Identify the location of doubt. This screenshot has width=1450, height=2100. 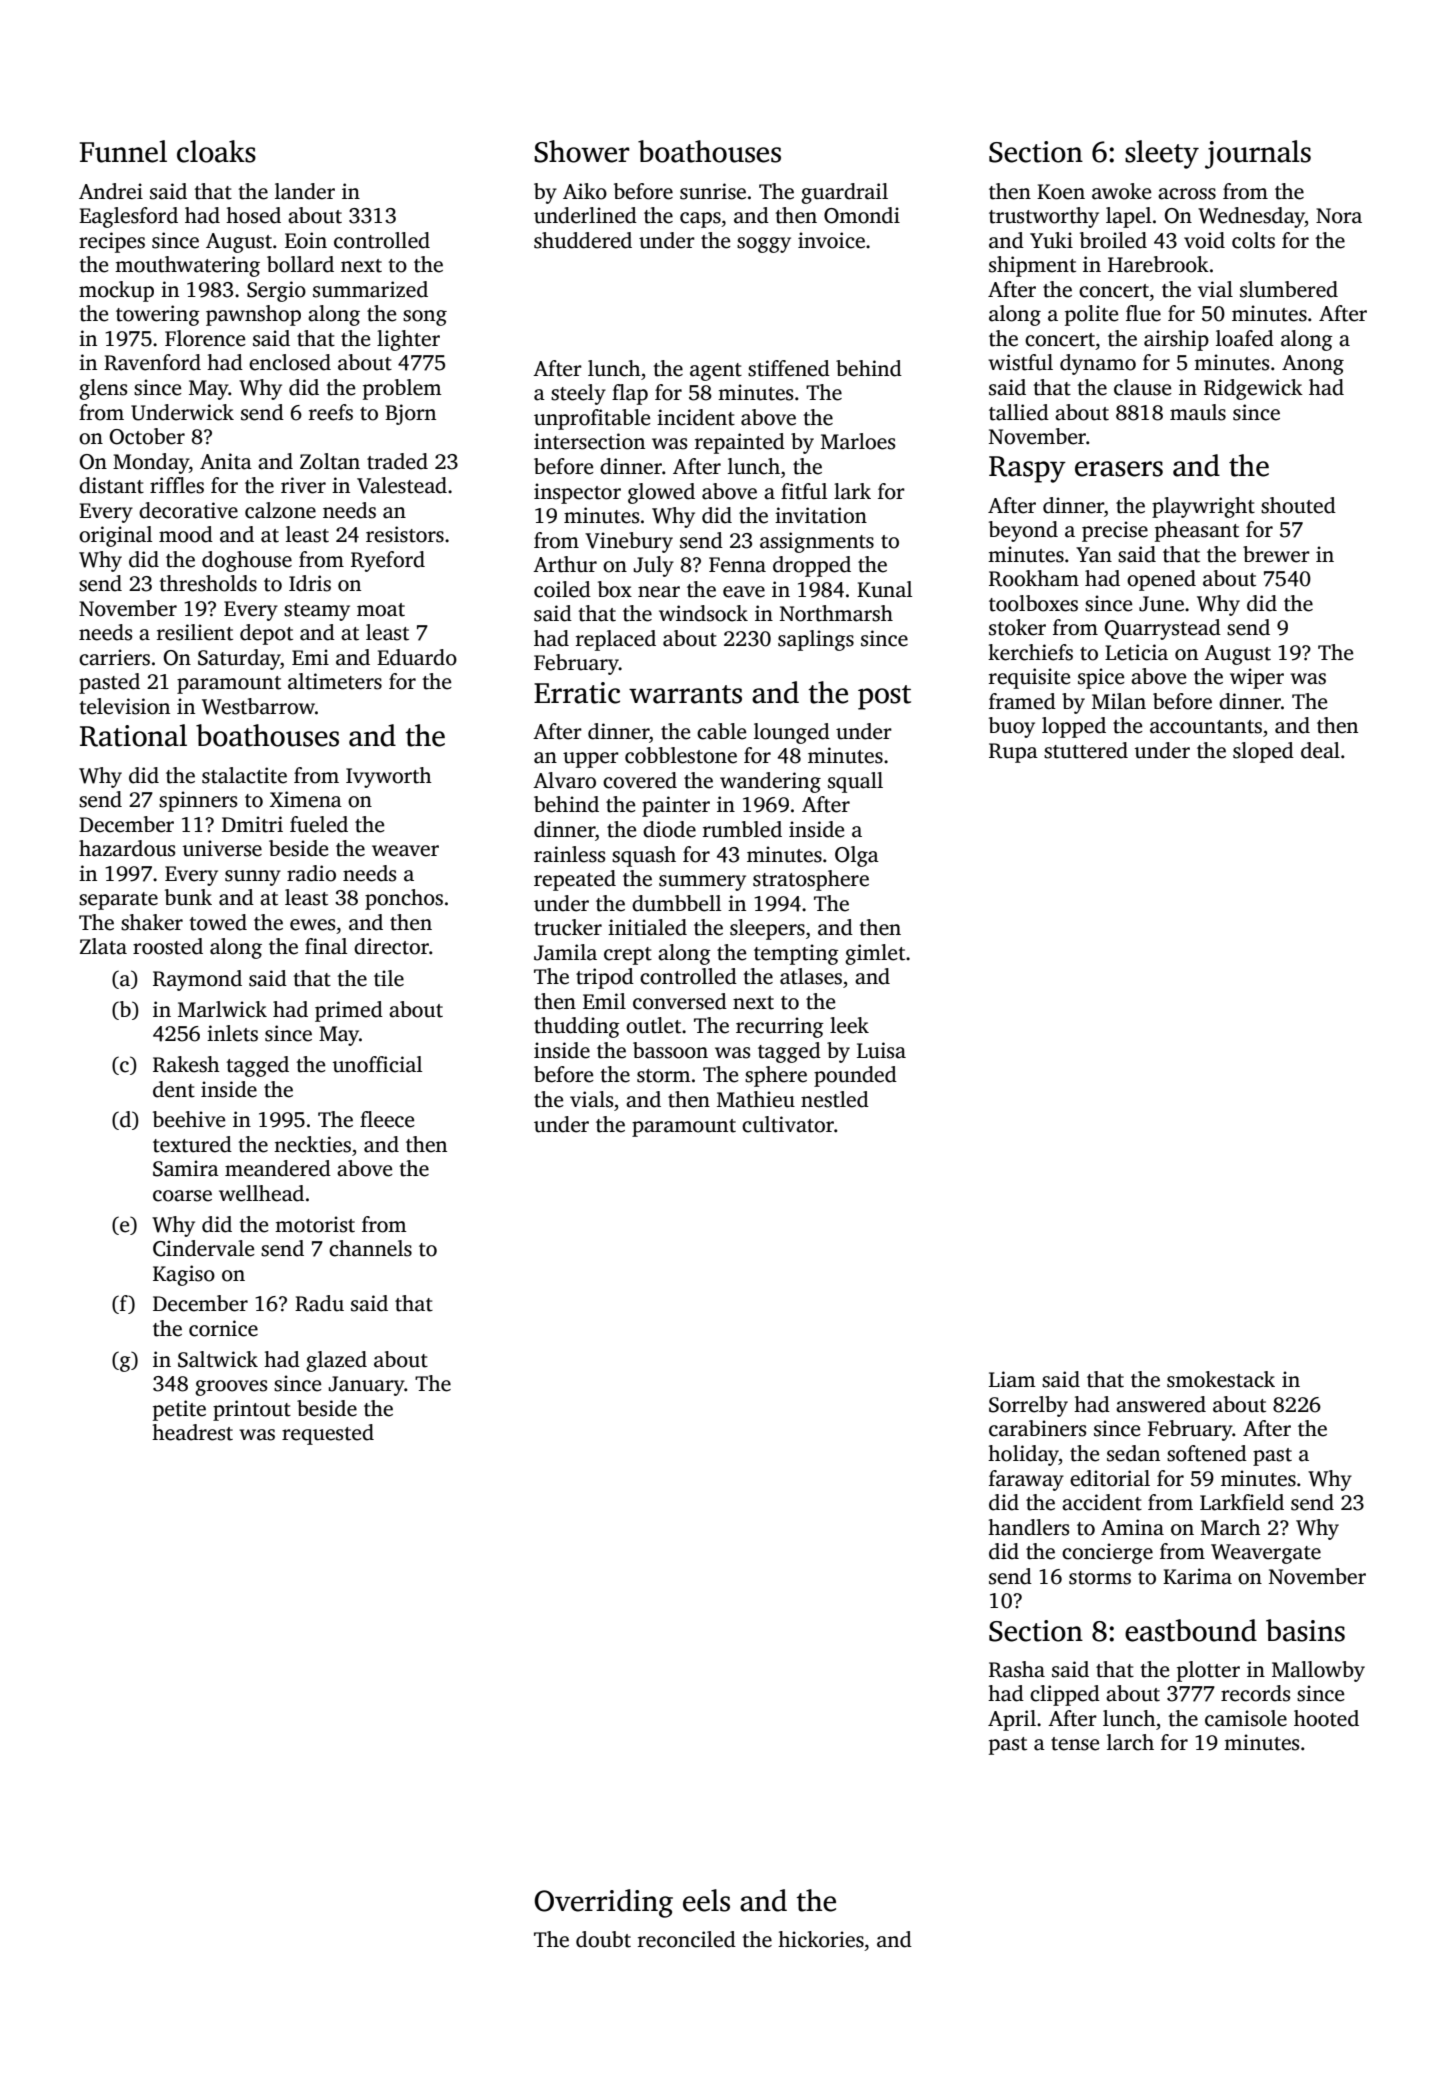
(603, 1939).
